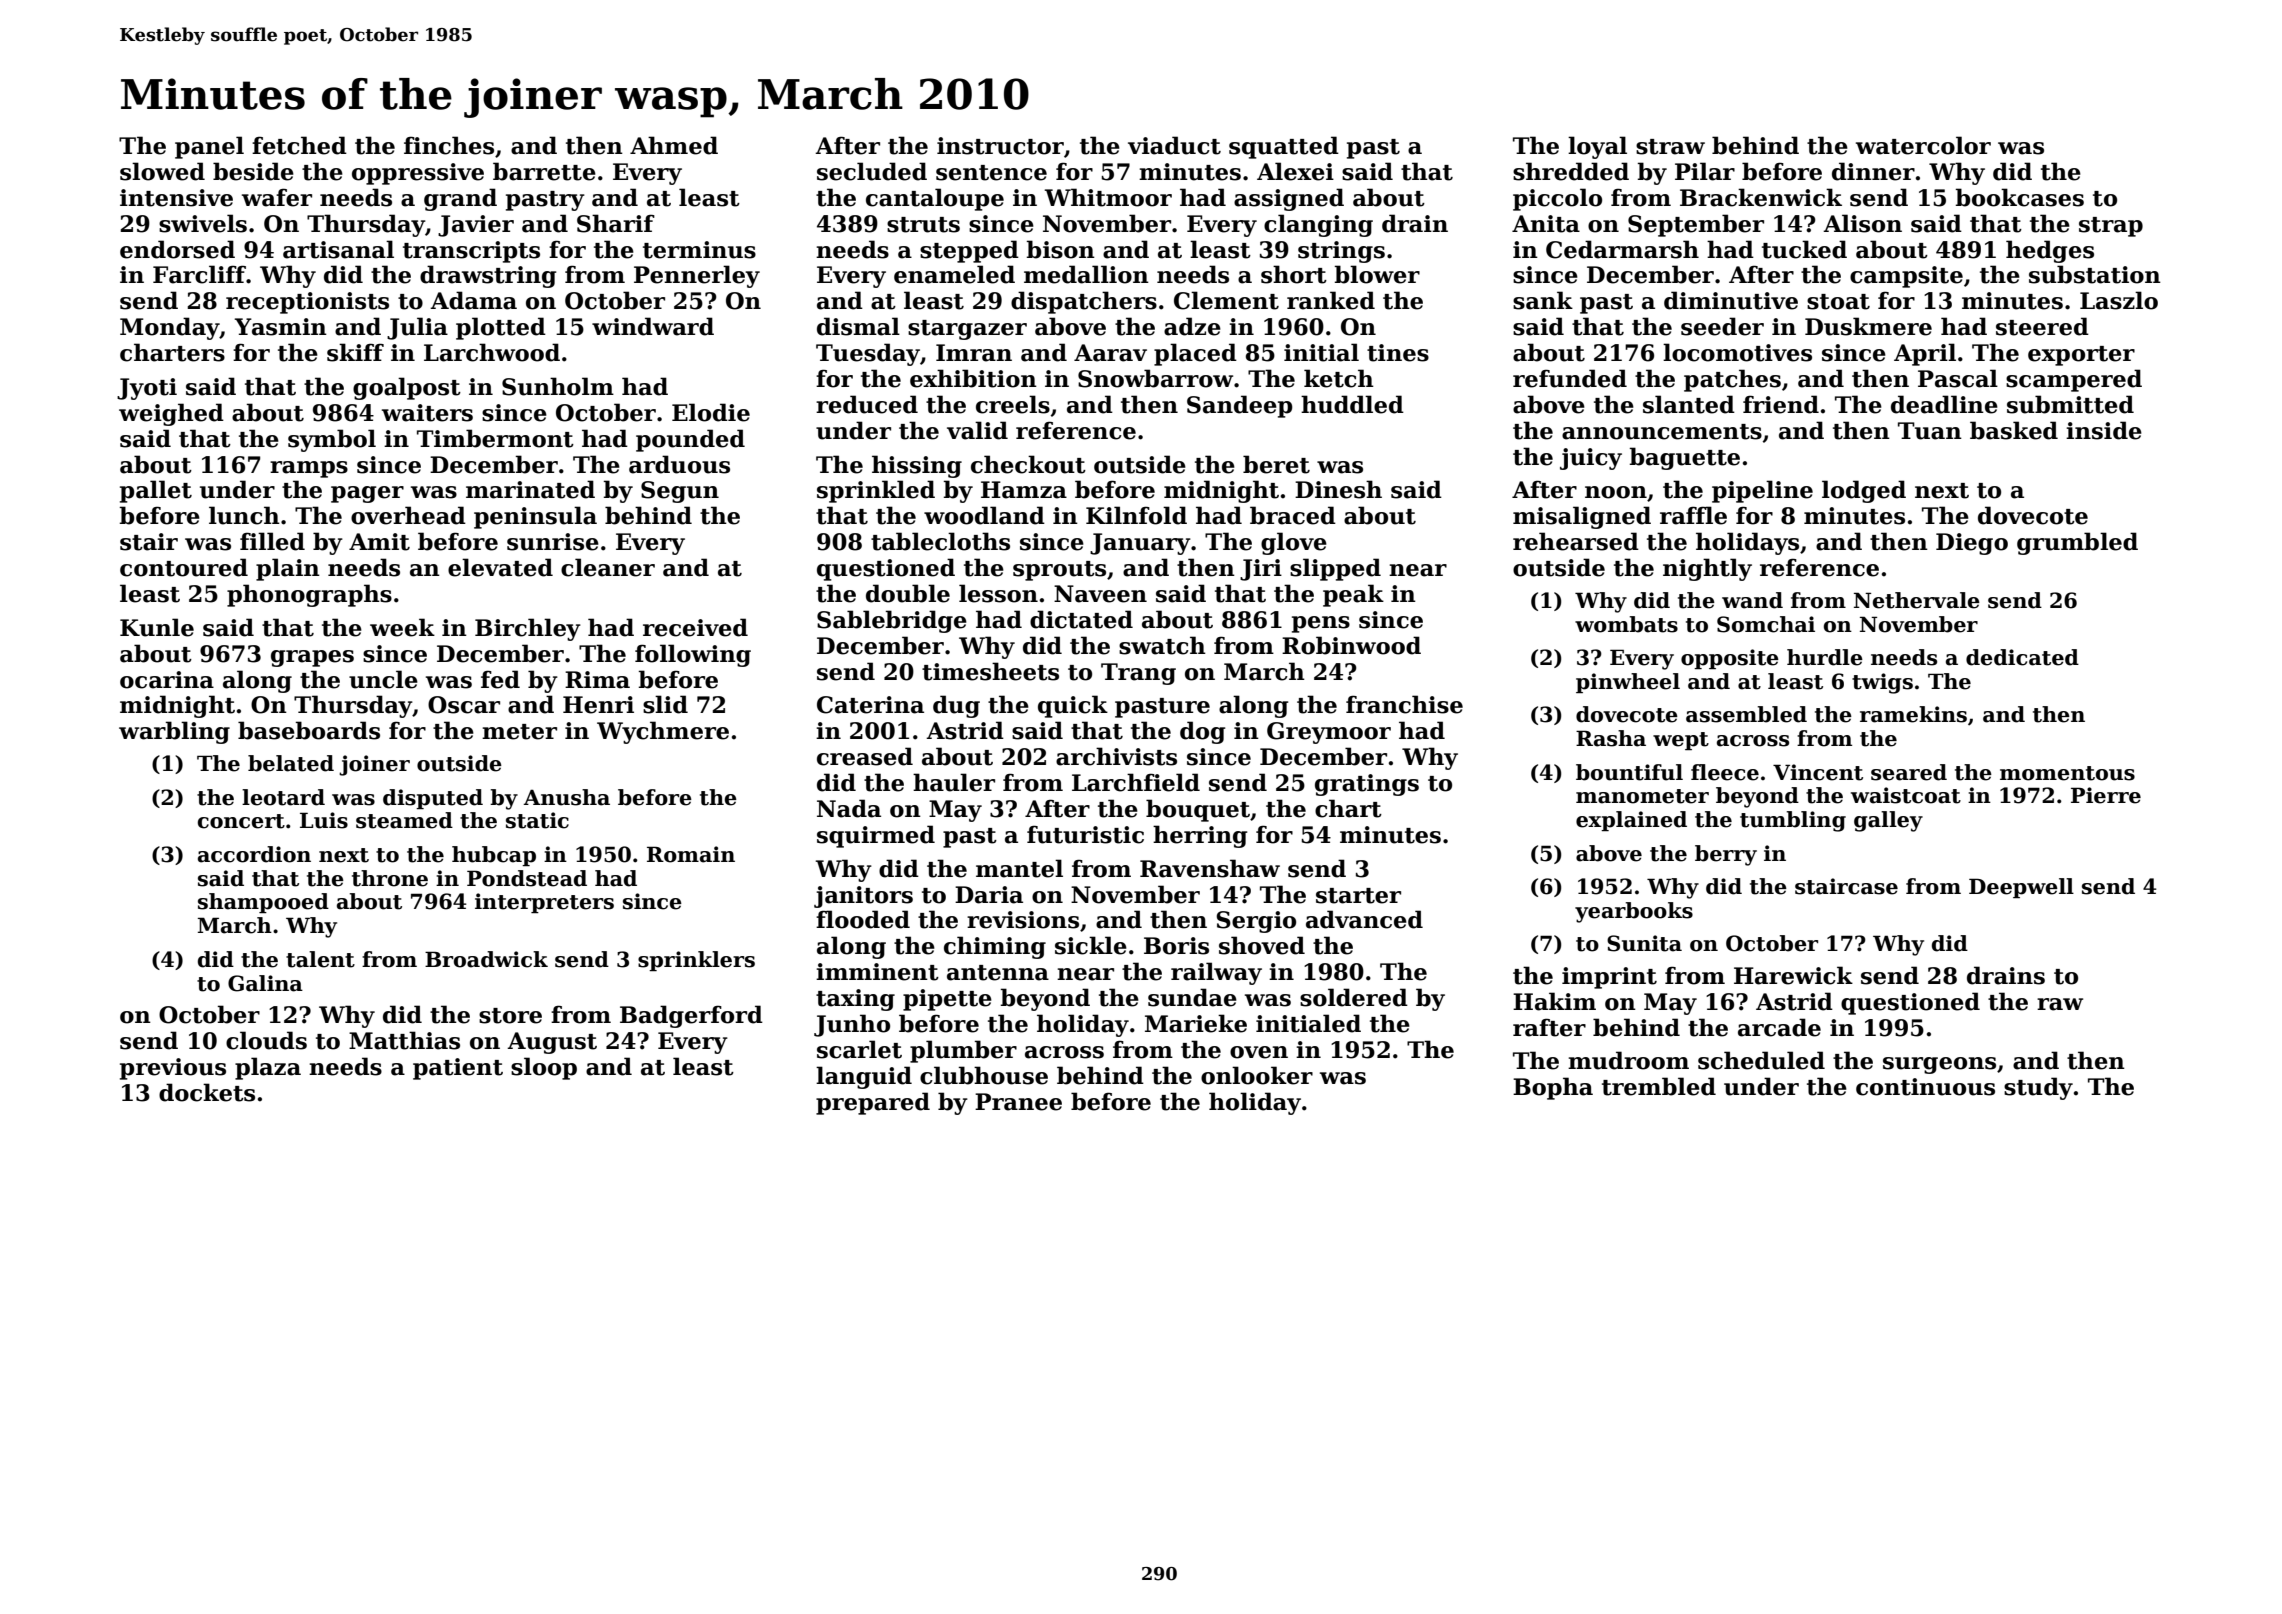 The image size is (2282, 1614). Describe the element at coordinates (1576, 541) in the screenshot. I see `rehearsed` at that location.
